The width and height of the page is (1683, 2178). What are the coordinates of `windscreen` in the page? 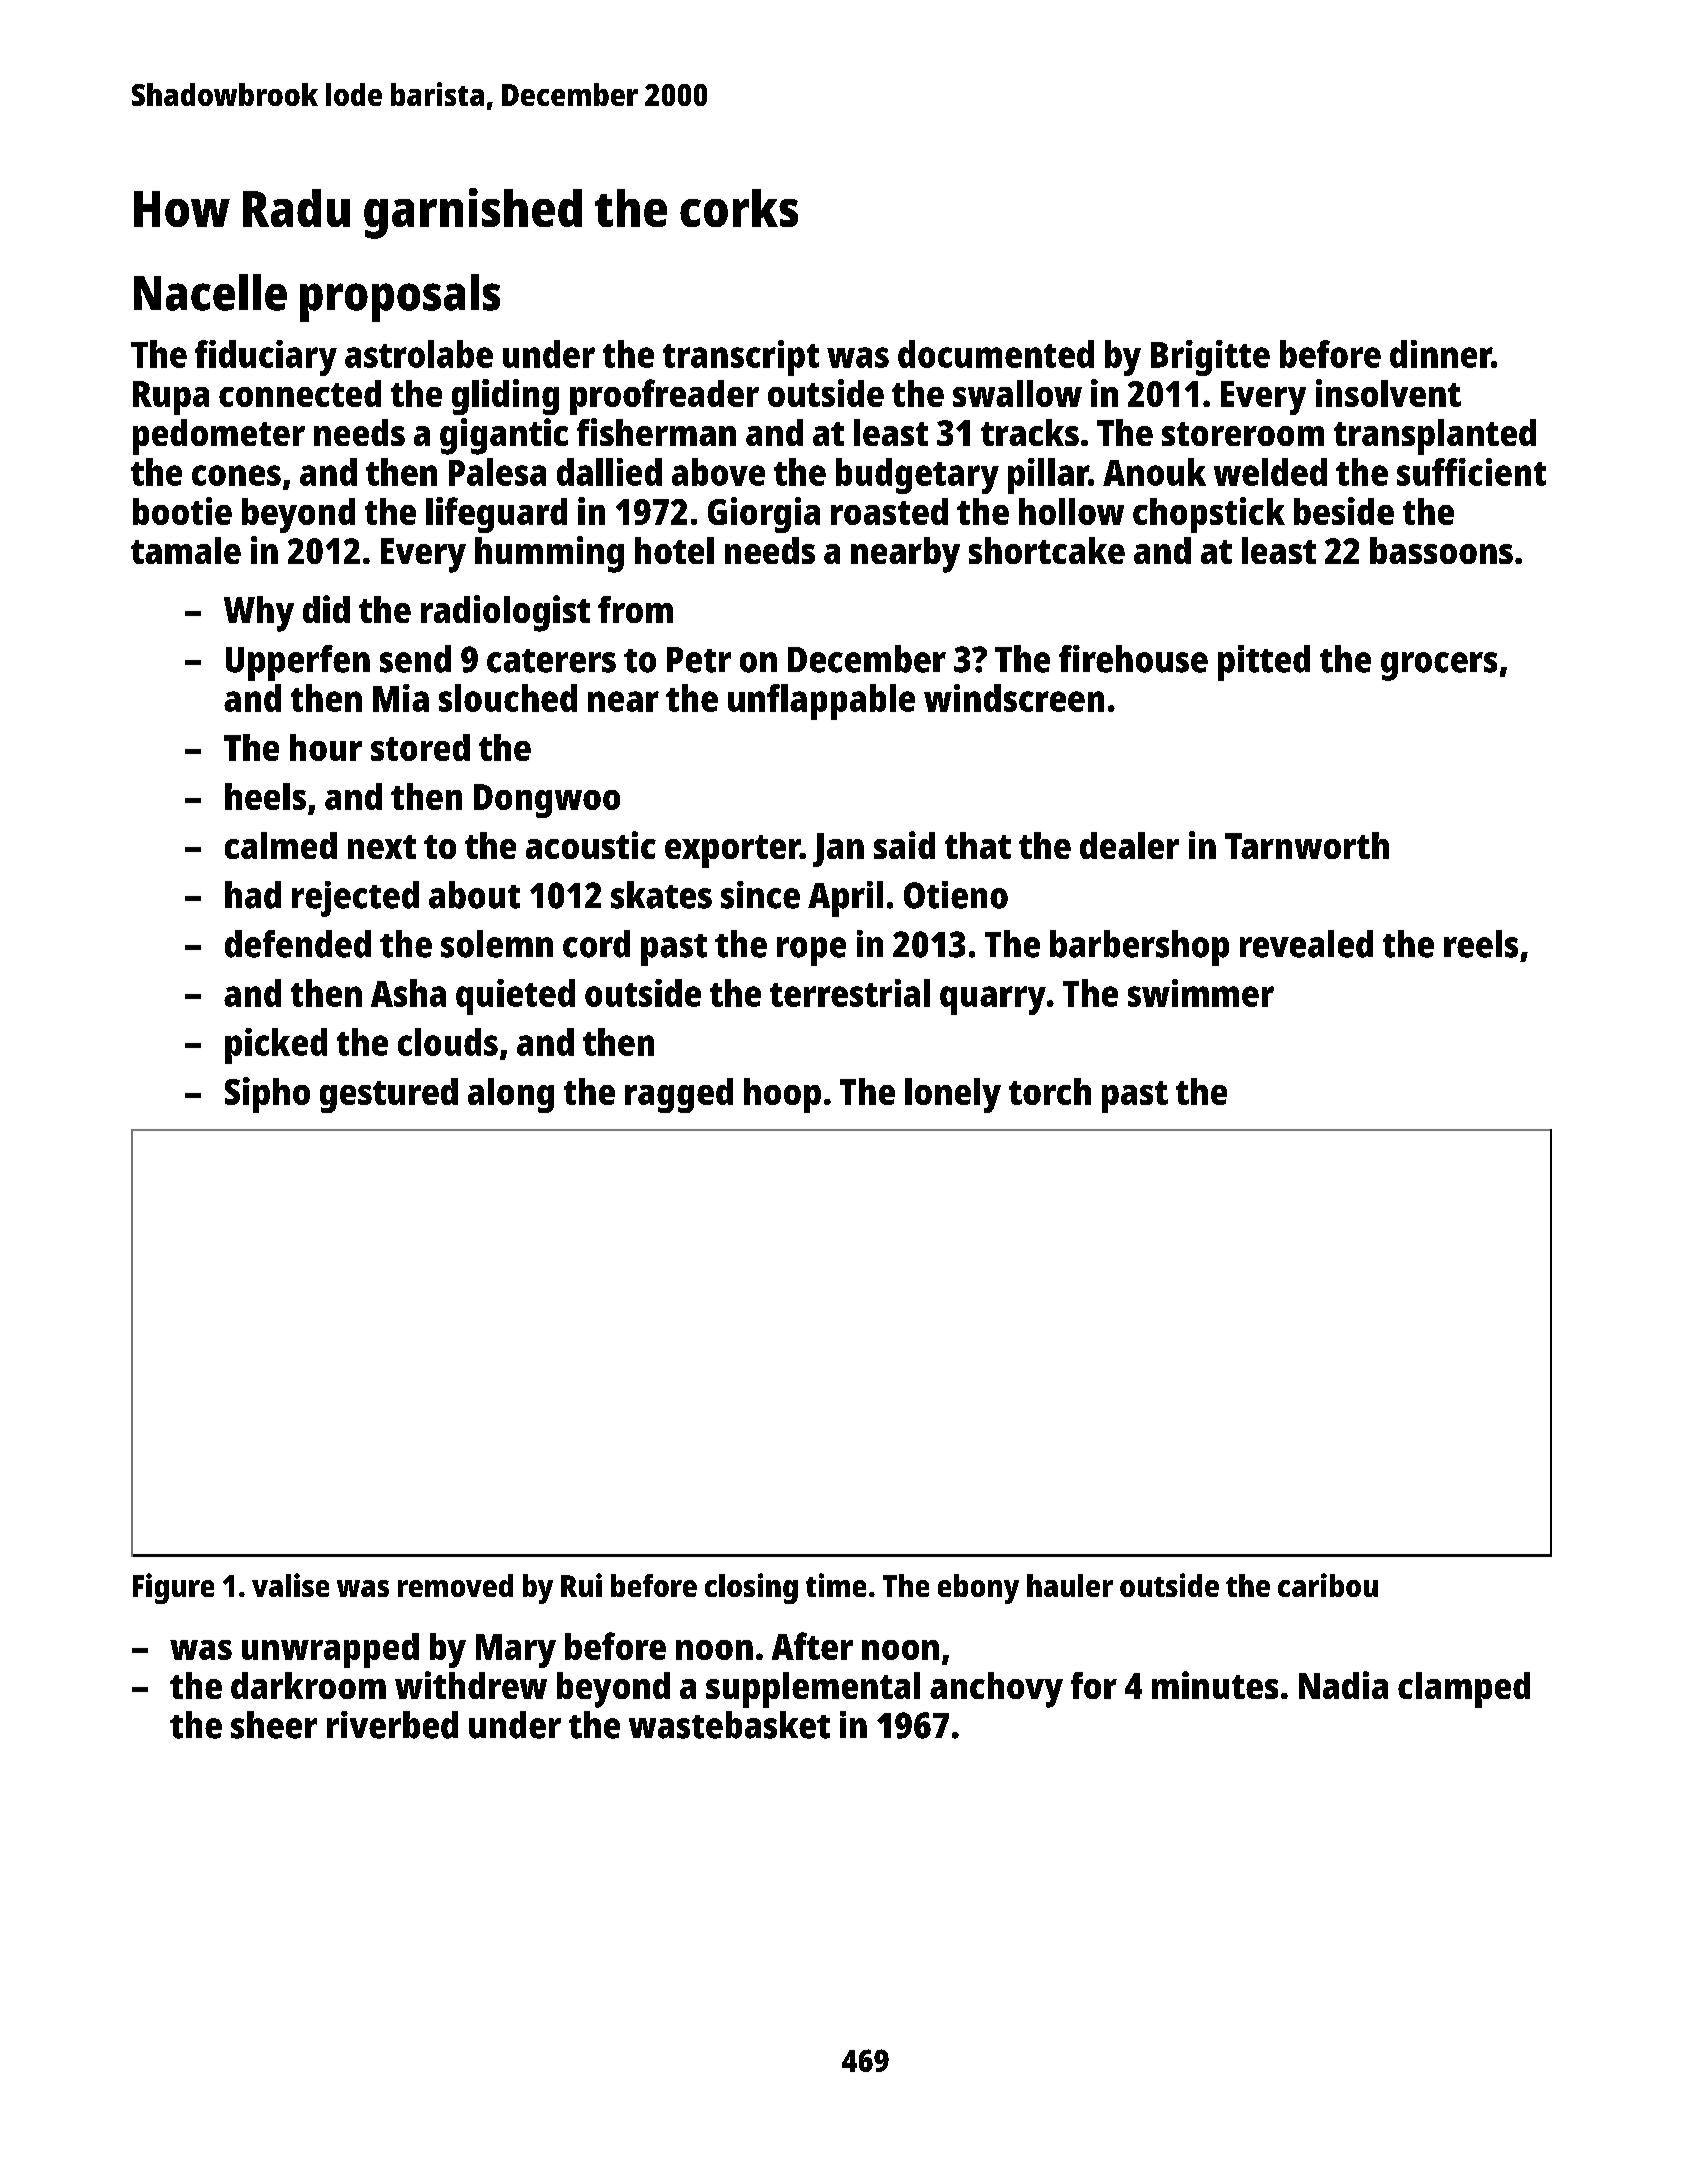 It's located at (1014, 698).
